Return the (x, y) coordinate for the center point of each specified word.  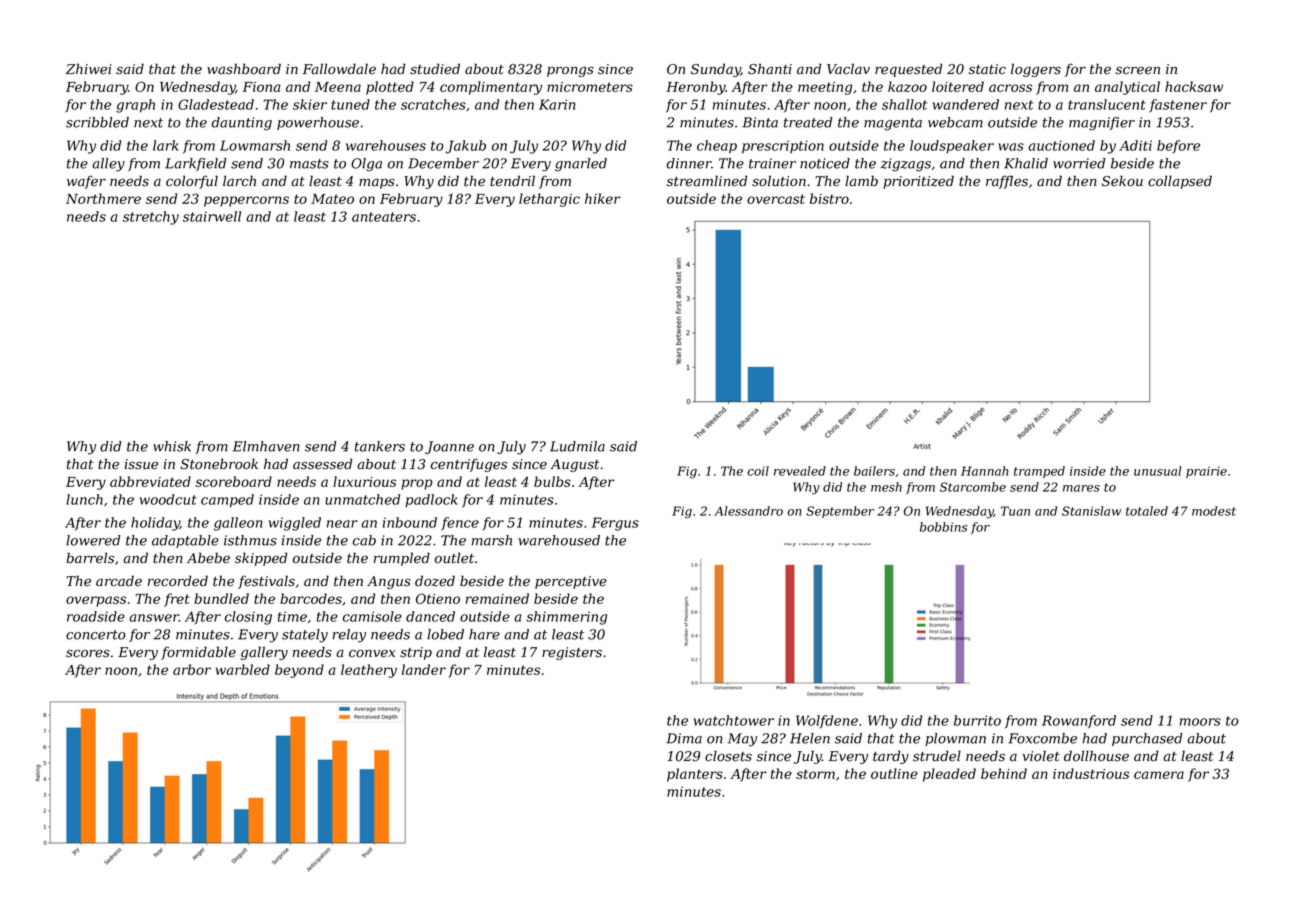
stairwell (212, 216)
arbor (192, 669)
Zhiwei (89, 69)
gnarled (581, 165)
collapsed (1180, 182)
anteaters (384, 217)
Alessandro (748, 511)
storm (815, 774)
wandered (966, 104)
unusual (1157, 471)
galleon (238, 524)
